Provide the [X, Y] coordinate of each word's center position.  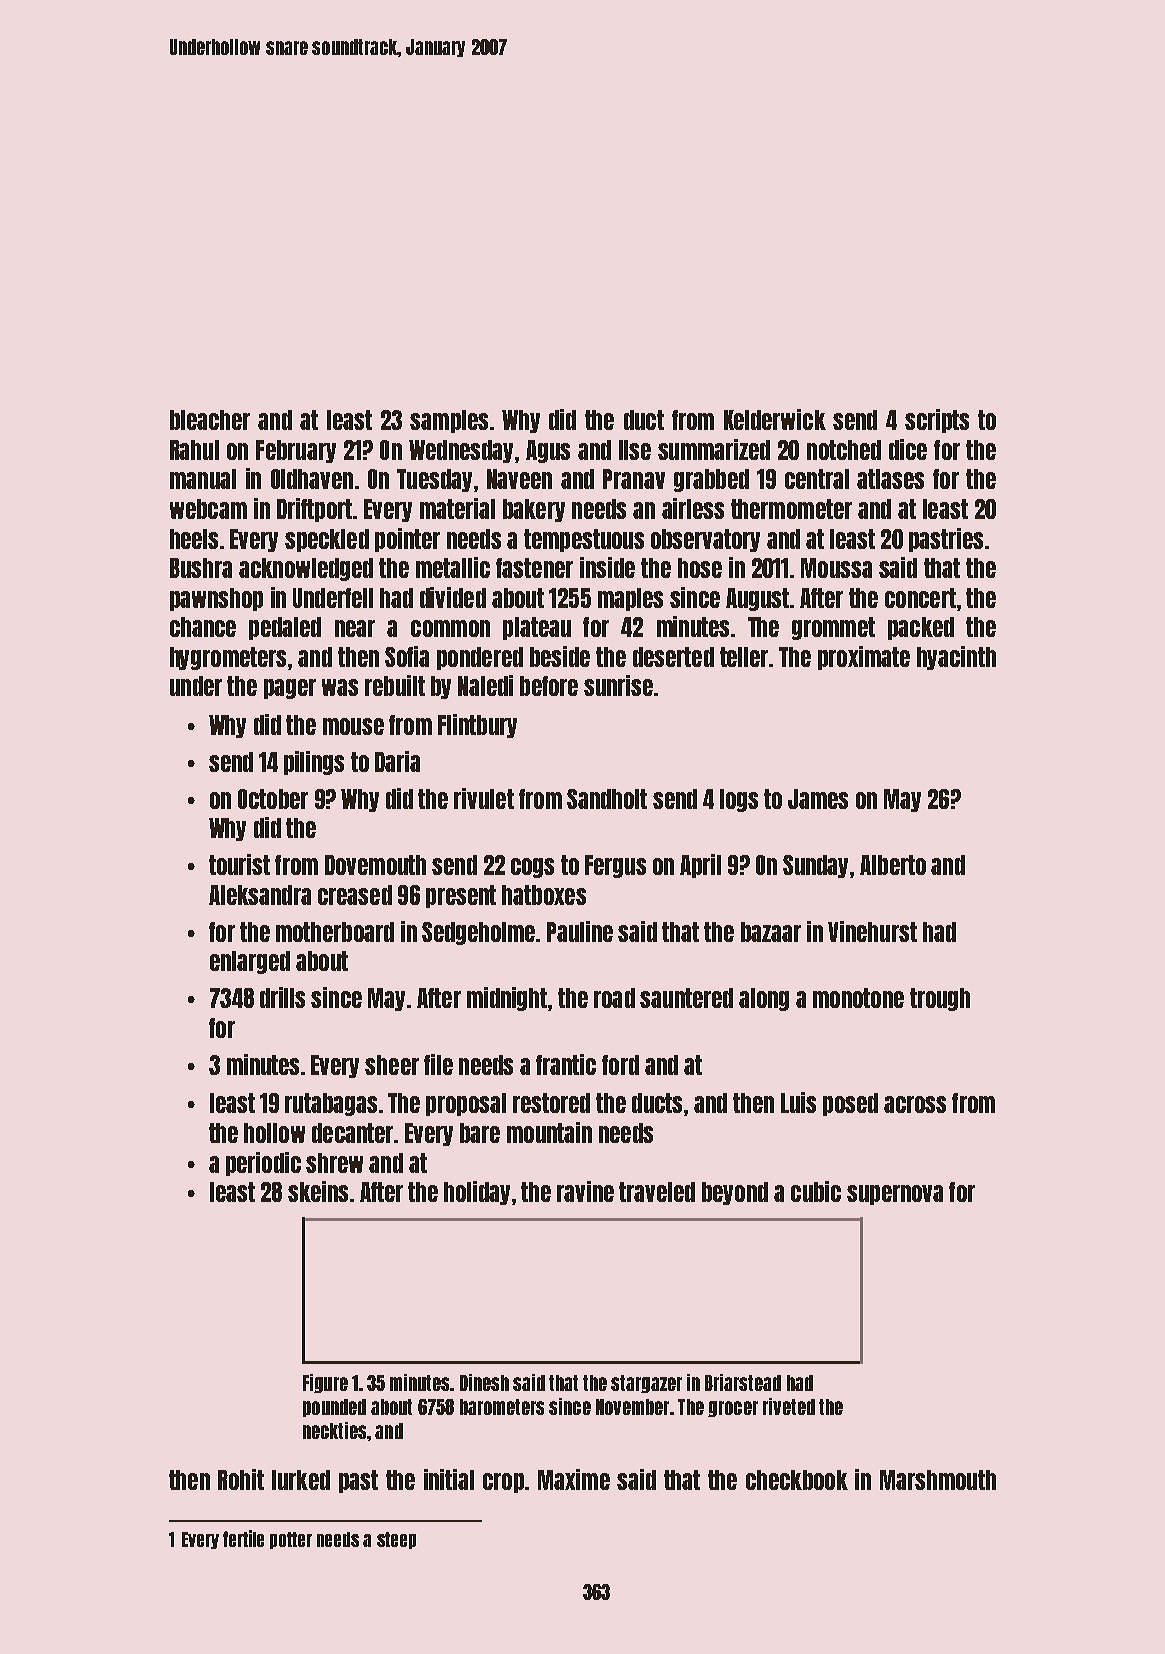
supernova [895, 1195]
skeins [318, 1191]
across [915, 1104]
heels [194, 539]
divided [453, 597]
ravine [585, 1191]
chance [203, 627]
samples [449, 421]
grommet [833, 628]
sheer [392, 1065]
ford [620, 1065]
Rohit [241, 1479]
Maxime [574, 1479]
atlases [890, 479]
